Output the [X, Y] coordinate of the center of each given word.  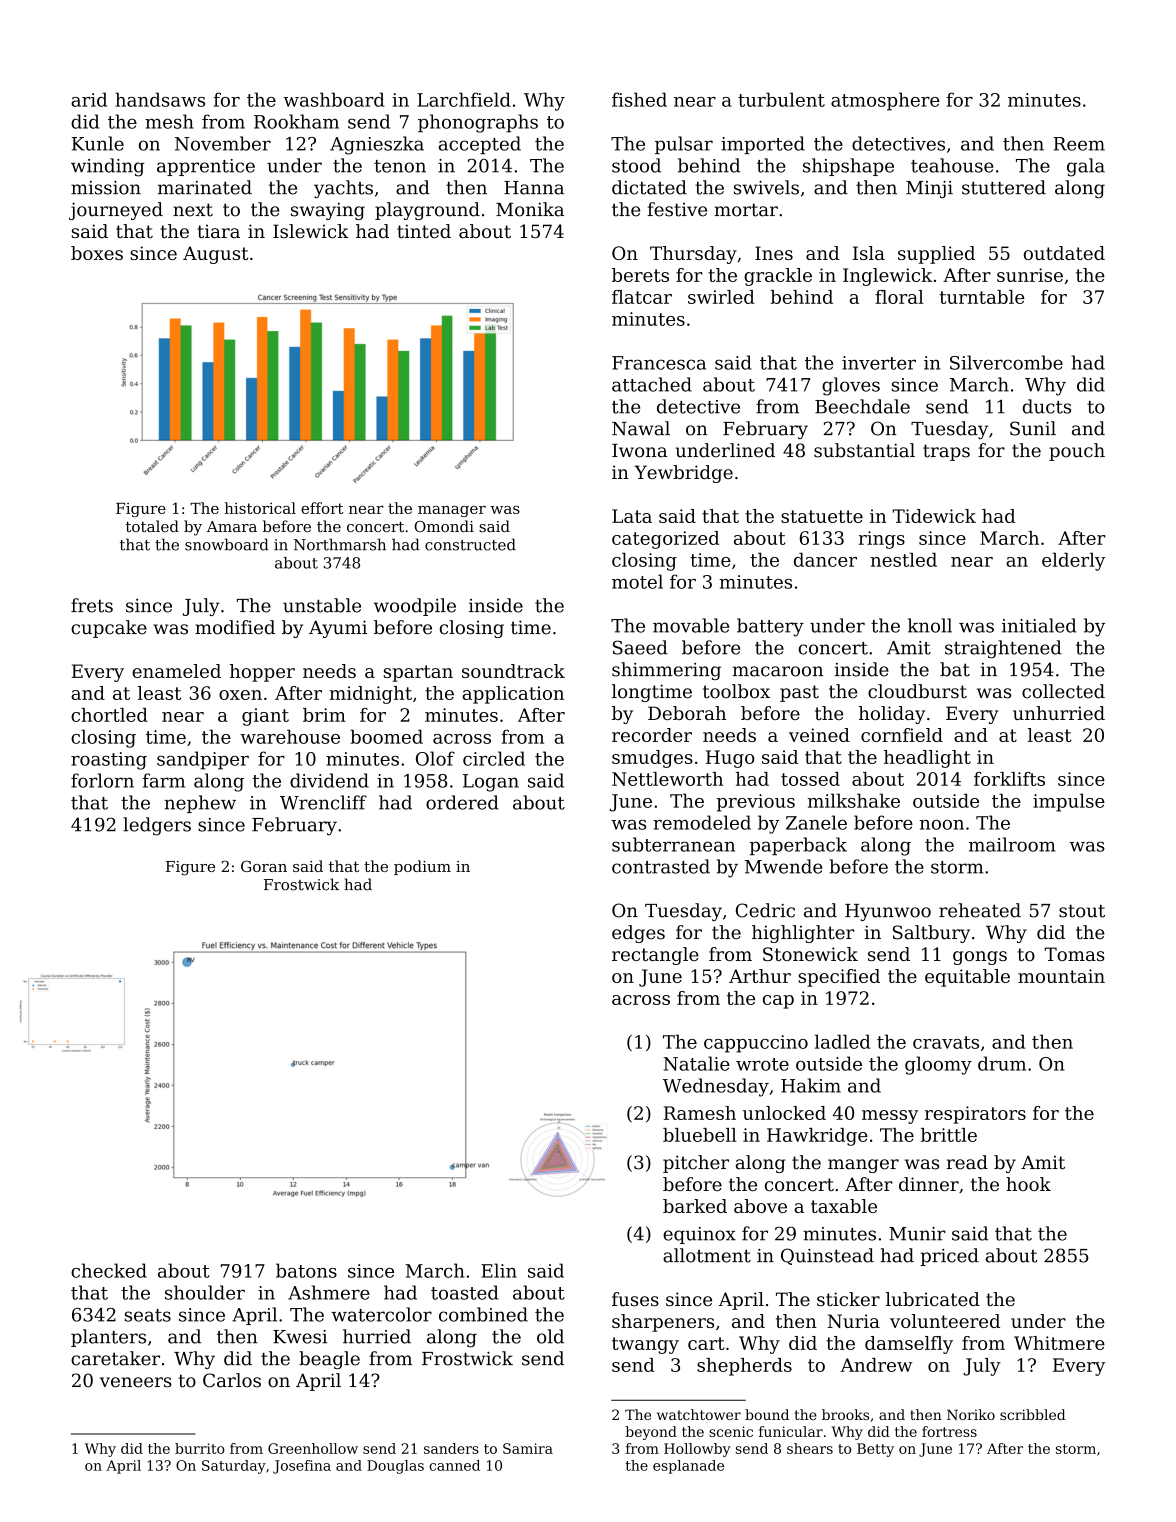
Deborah [687, 713]
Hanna [534, 188]
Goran [264, 866]
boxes [97, 253]
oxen [240, 695]
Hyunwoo [888, 912]
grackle [778, 277]
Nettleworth [667, 779]
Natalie [696, 1063]
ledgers [157, 826]
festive [677, 209]
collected [1063, 691]
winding [108, 167]
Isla [869, 253]
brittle [949, 1135]
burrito [200, 1448]
